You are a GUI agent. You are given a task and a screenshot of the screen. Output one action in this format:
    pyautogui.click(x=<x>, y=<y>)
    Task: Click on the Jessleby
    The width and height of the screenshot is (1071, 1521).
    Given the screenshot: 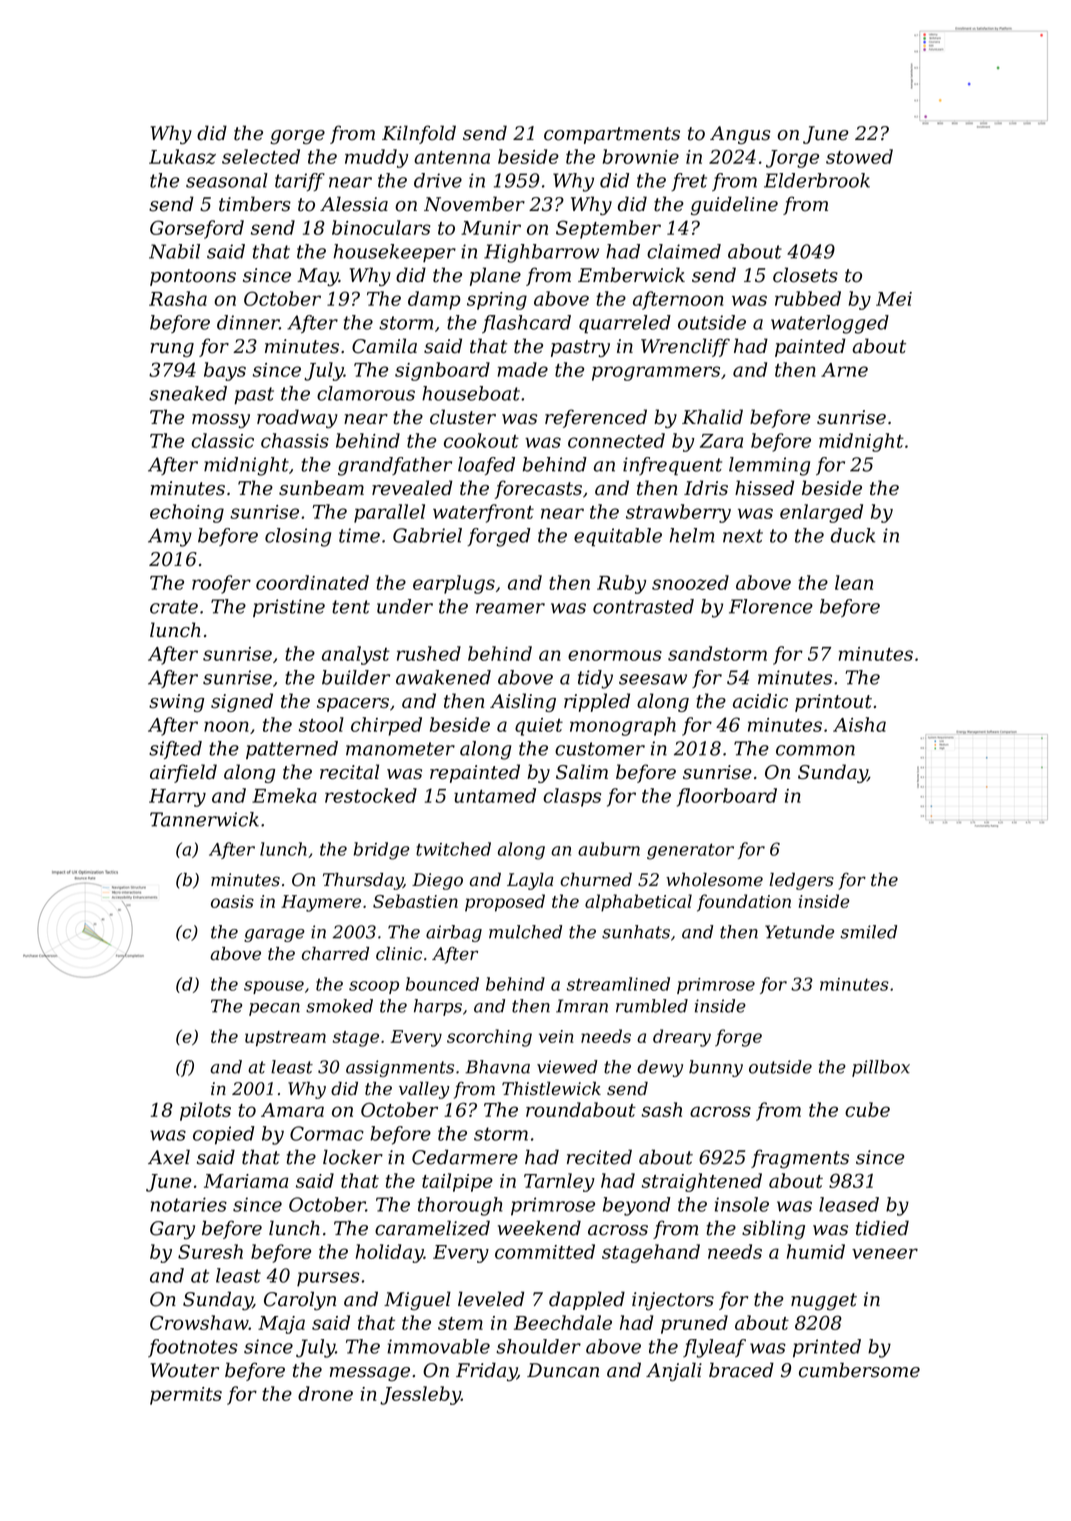 What is the action you would take?
    pyautogui.click(x=420, y=1395)
